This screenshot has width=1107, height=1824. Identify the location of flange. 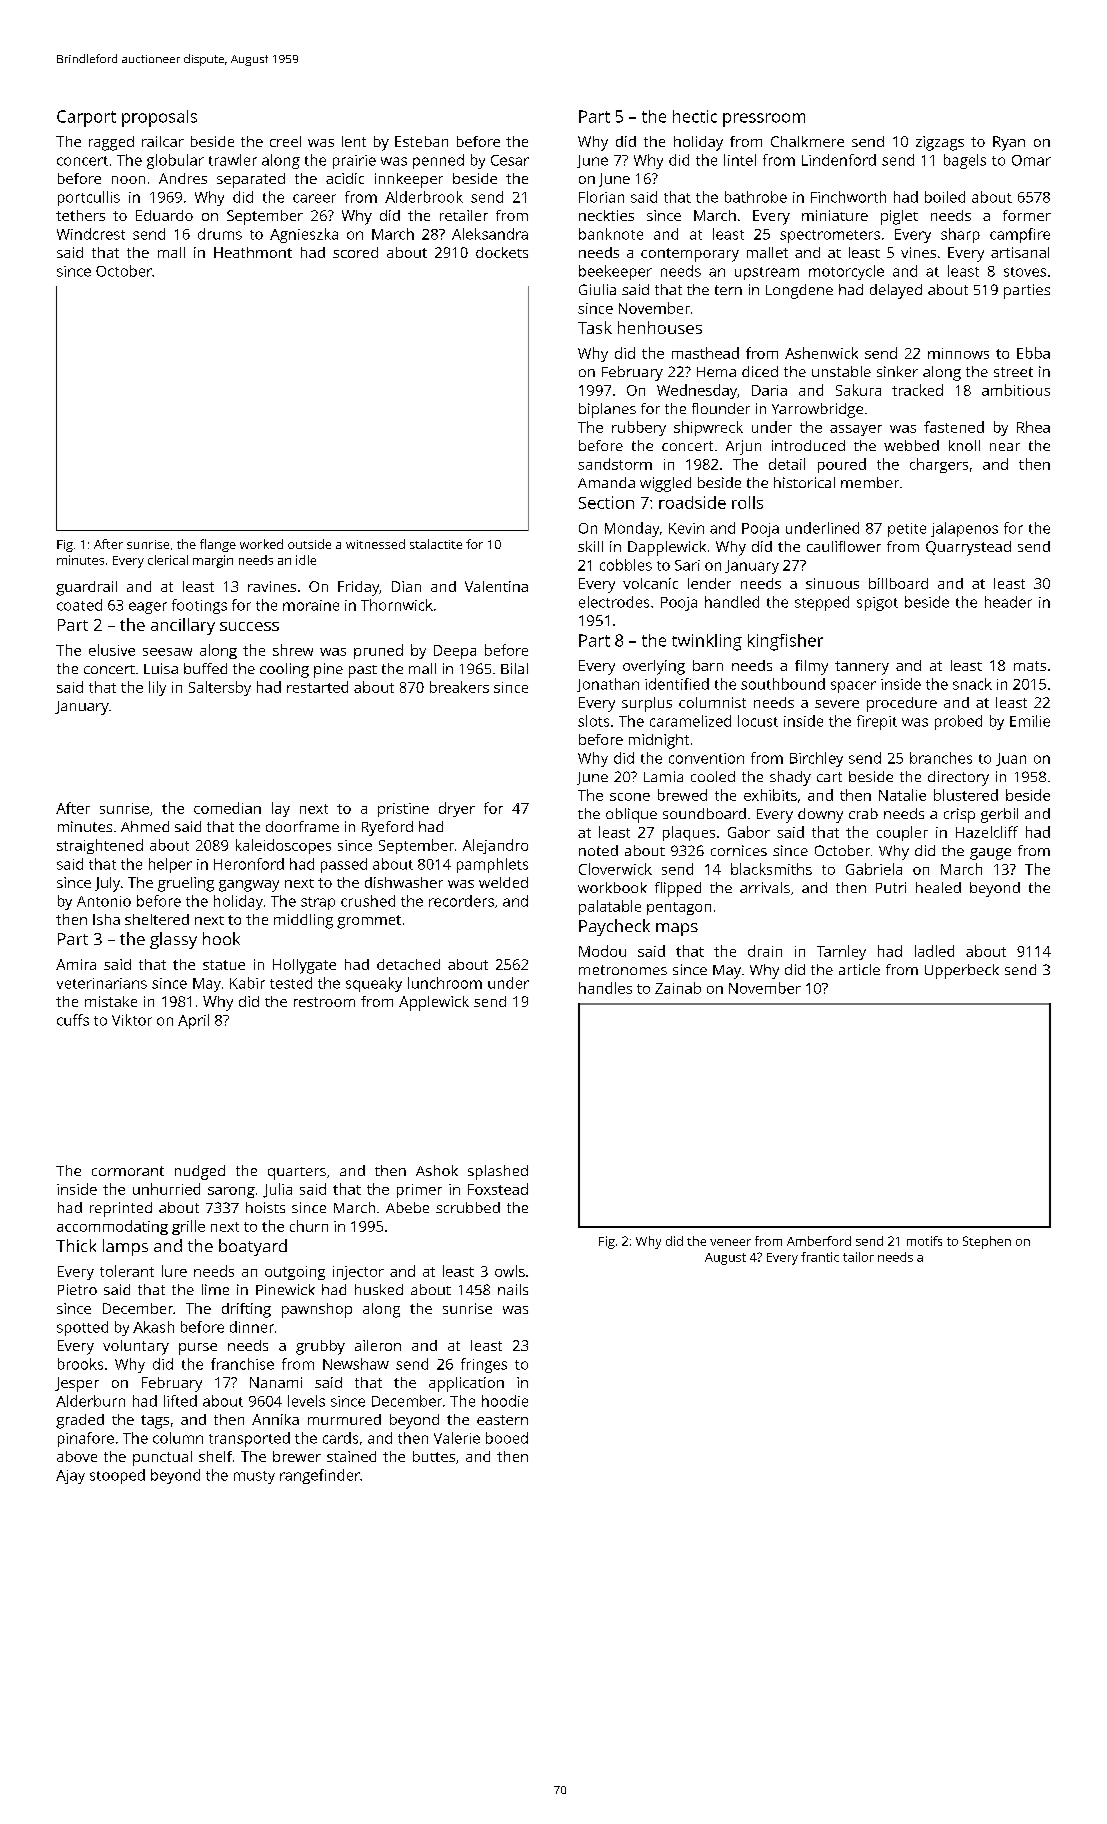
(218, 545).
